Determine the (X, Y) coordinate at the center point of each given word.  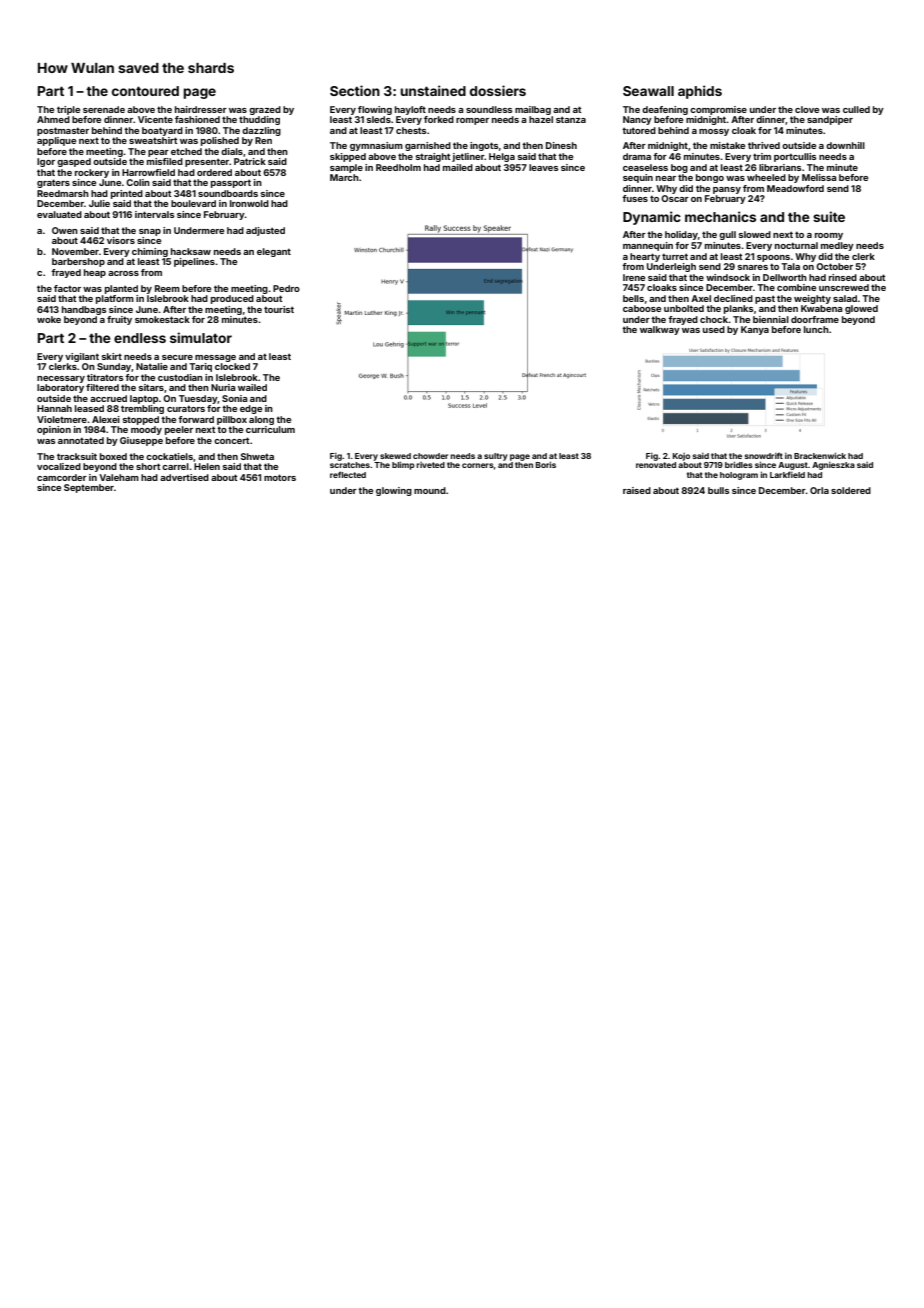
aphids (700, 92)
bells (633, 298)
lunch (816, 329)
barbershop (78, 262)
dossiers (498, 90)
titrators (105, 377)
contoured (145, 91)
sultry (496, 457)
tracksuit (77, 456)
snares (753, 267)
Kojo (681, 457)
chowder (430, 456)
